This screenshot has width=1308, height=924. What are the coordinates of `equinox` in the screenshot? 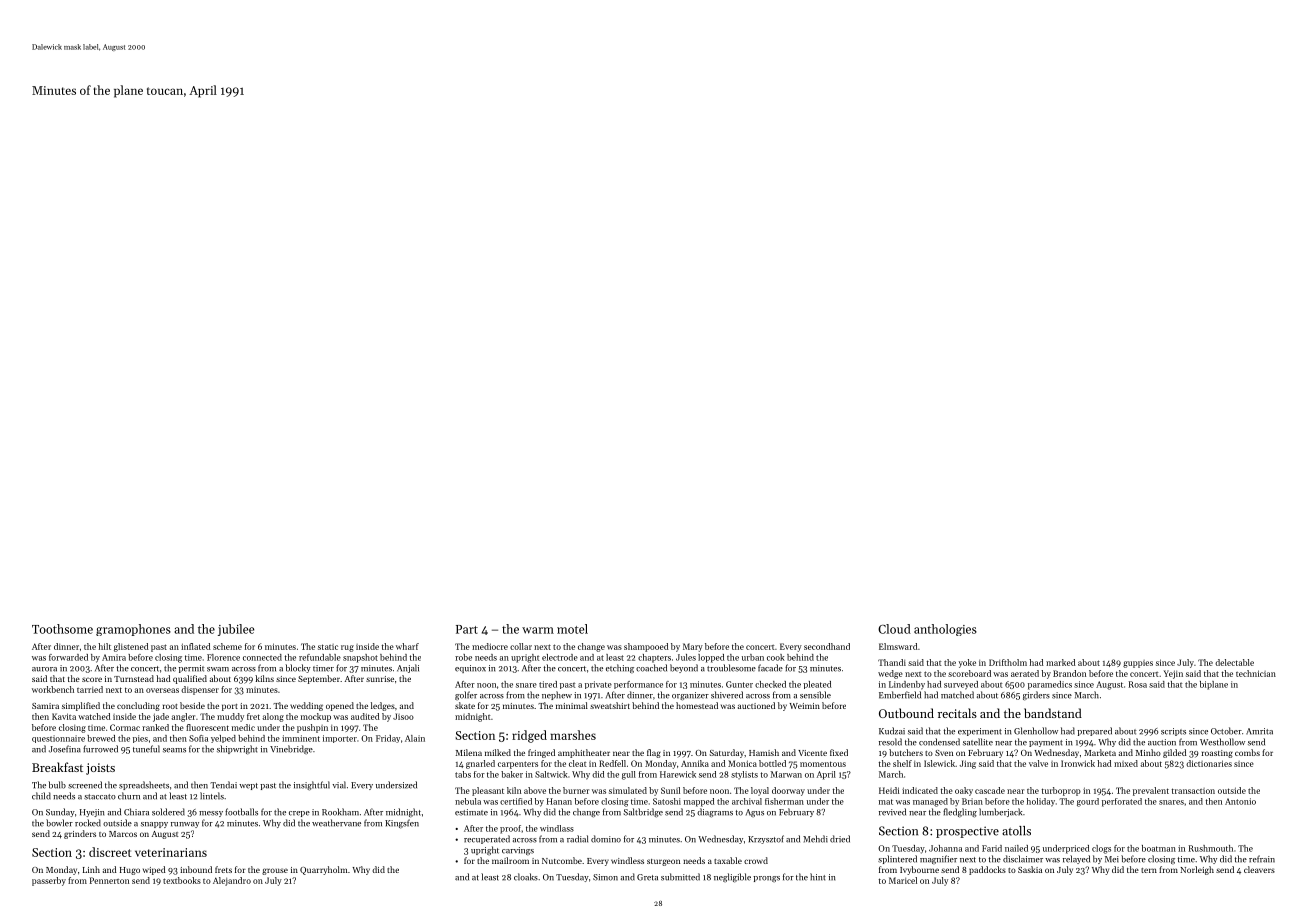 It's located at (470, 669).
